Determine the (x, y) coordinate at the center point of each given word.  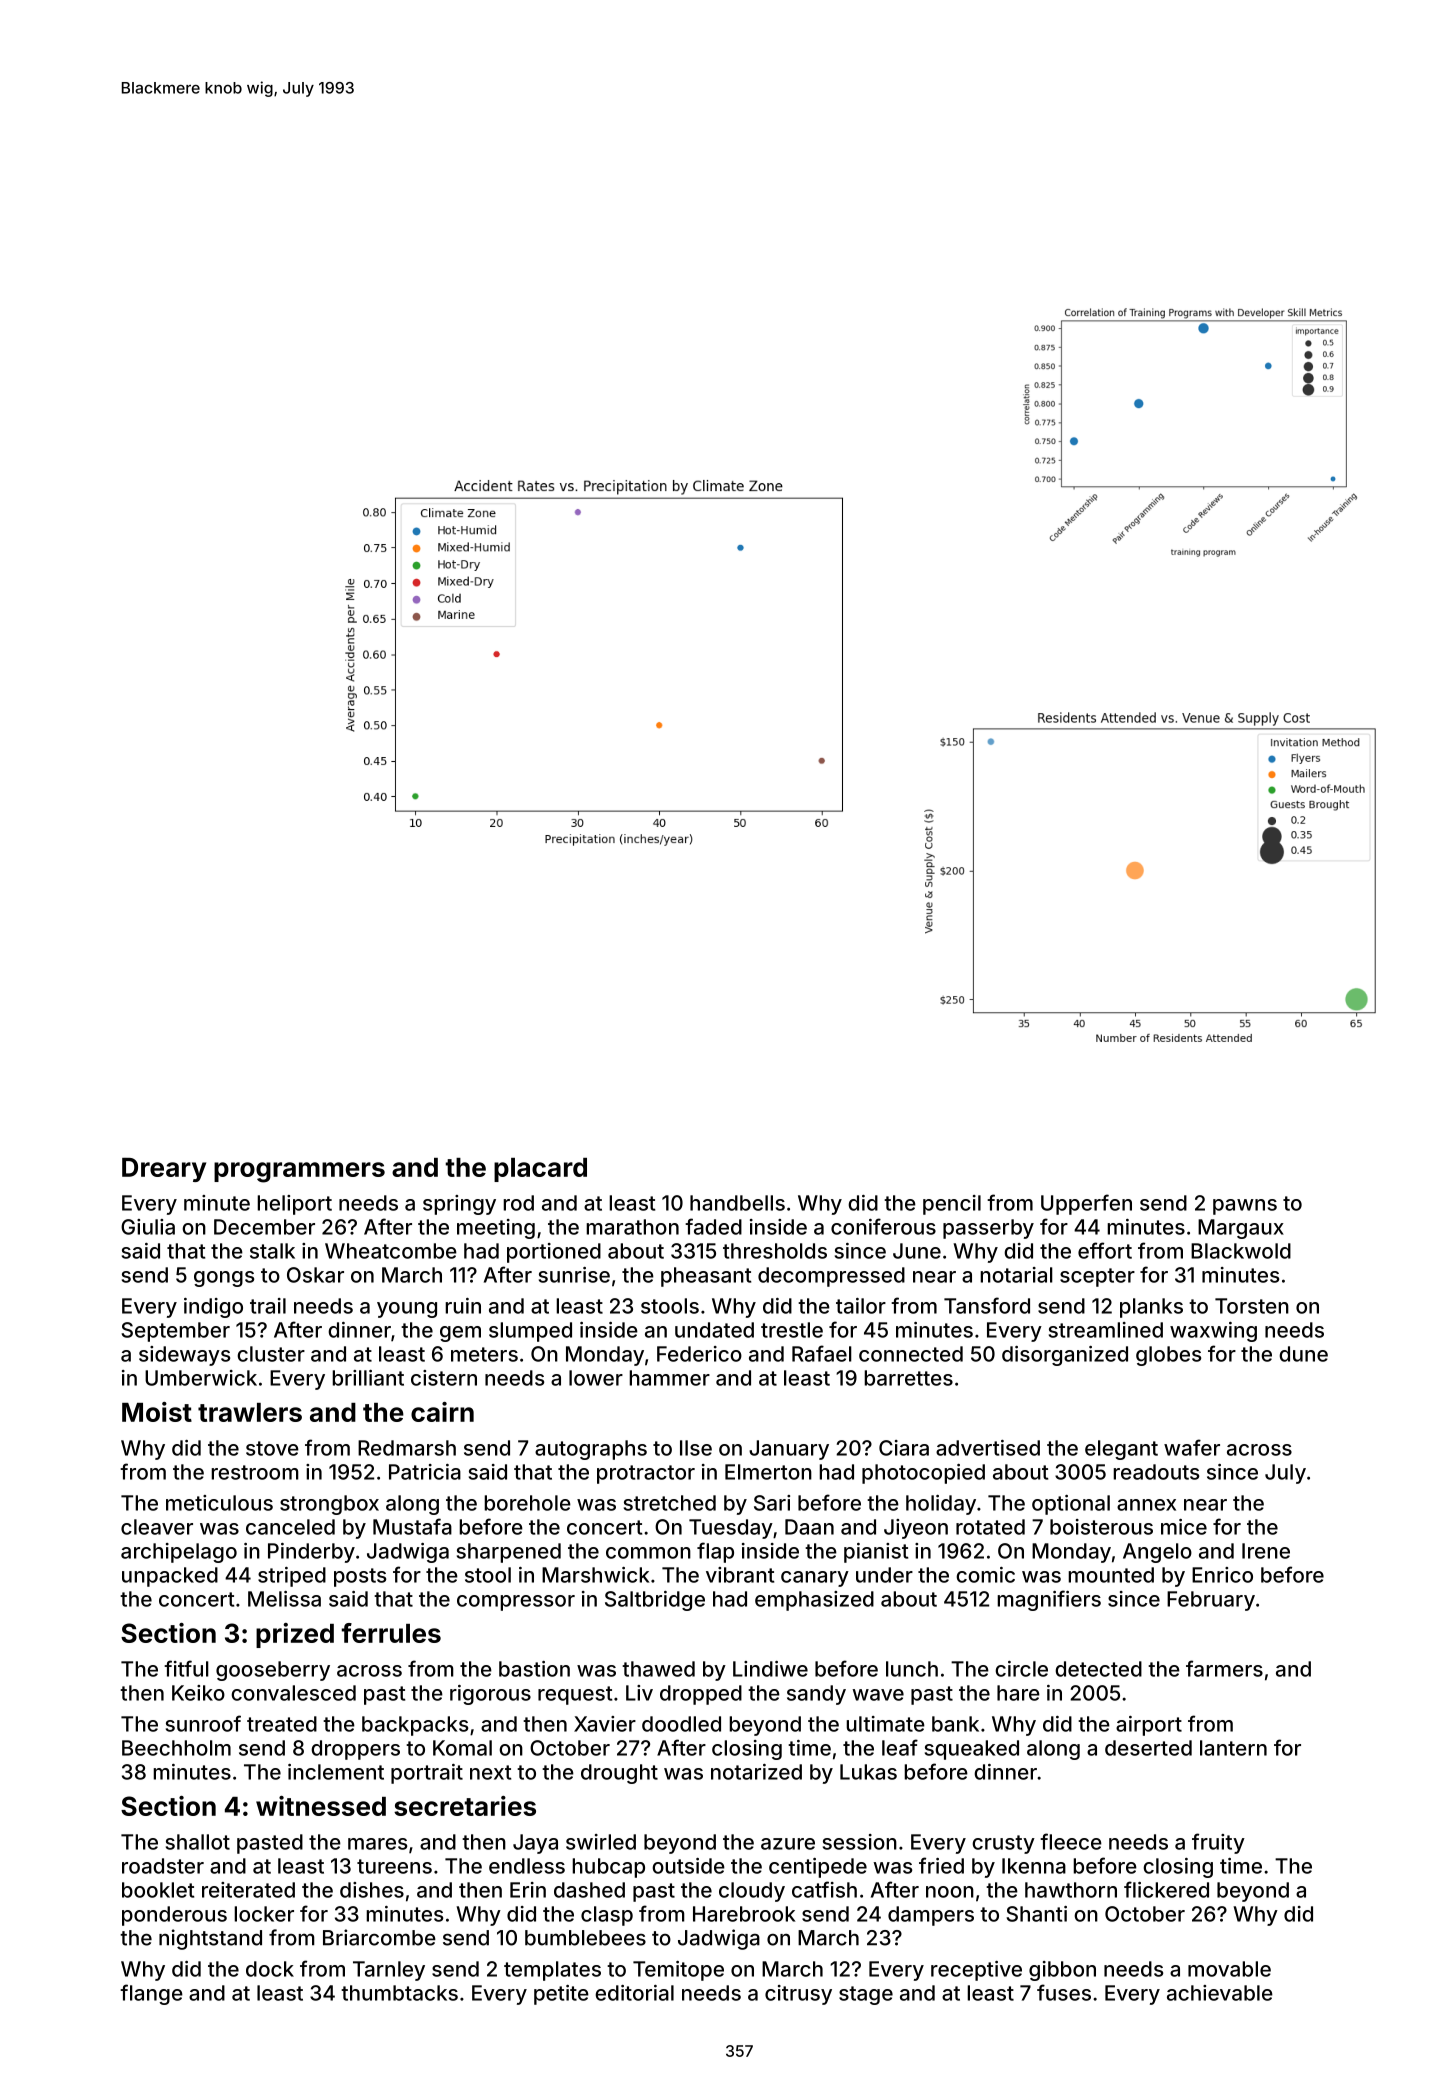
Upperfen (1086, 1204)
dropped (701, 1695)
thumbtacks (399, 1993)
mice (1184, 1527)
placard (540, 1170)
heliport (294, 1205)
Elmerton (768, 1472)
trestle (792, 1330)
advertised (988, 1448)
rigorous (490, 1695)
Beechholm (176, 1748)
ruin (463, 1306)
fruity (1218, 1843)
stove (272, 1448)
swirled (601, 1842)
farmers (1224, 1668)
